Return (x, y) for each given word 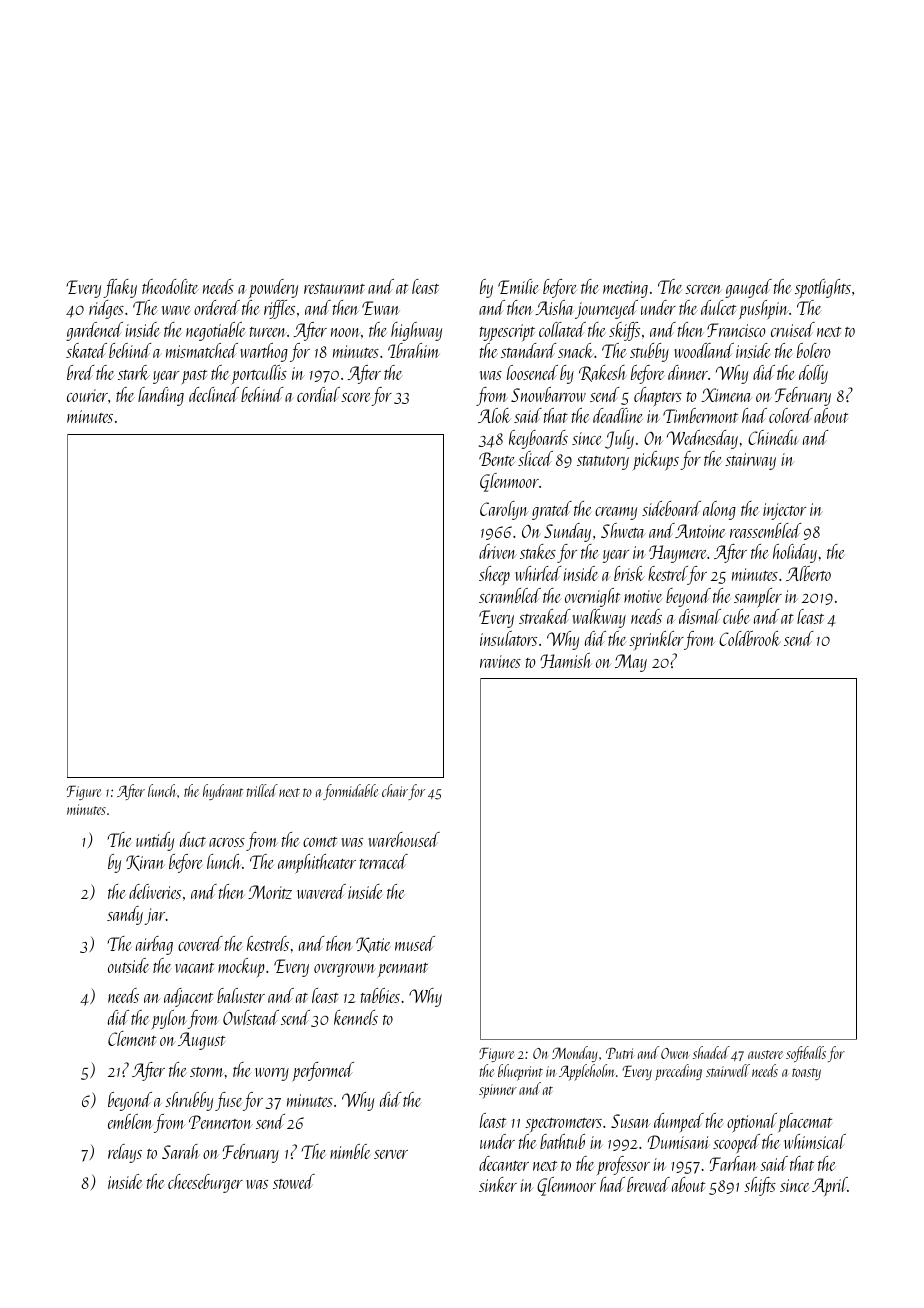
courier (87, 395)
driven (498, 551)
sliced (535, 458)
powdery (273, 289)
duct (193, 839)
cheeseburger (205, 1183)
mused (415, 943)
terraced (384, 861)
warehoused (404, 839)
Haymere (677, 554)
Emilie (518, 286)
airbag (154, 945)
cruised (793, 329)
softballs (806, 1054)
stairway (750, 461)
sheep (494, 575)
